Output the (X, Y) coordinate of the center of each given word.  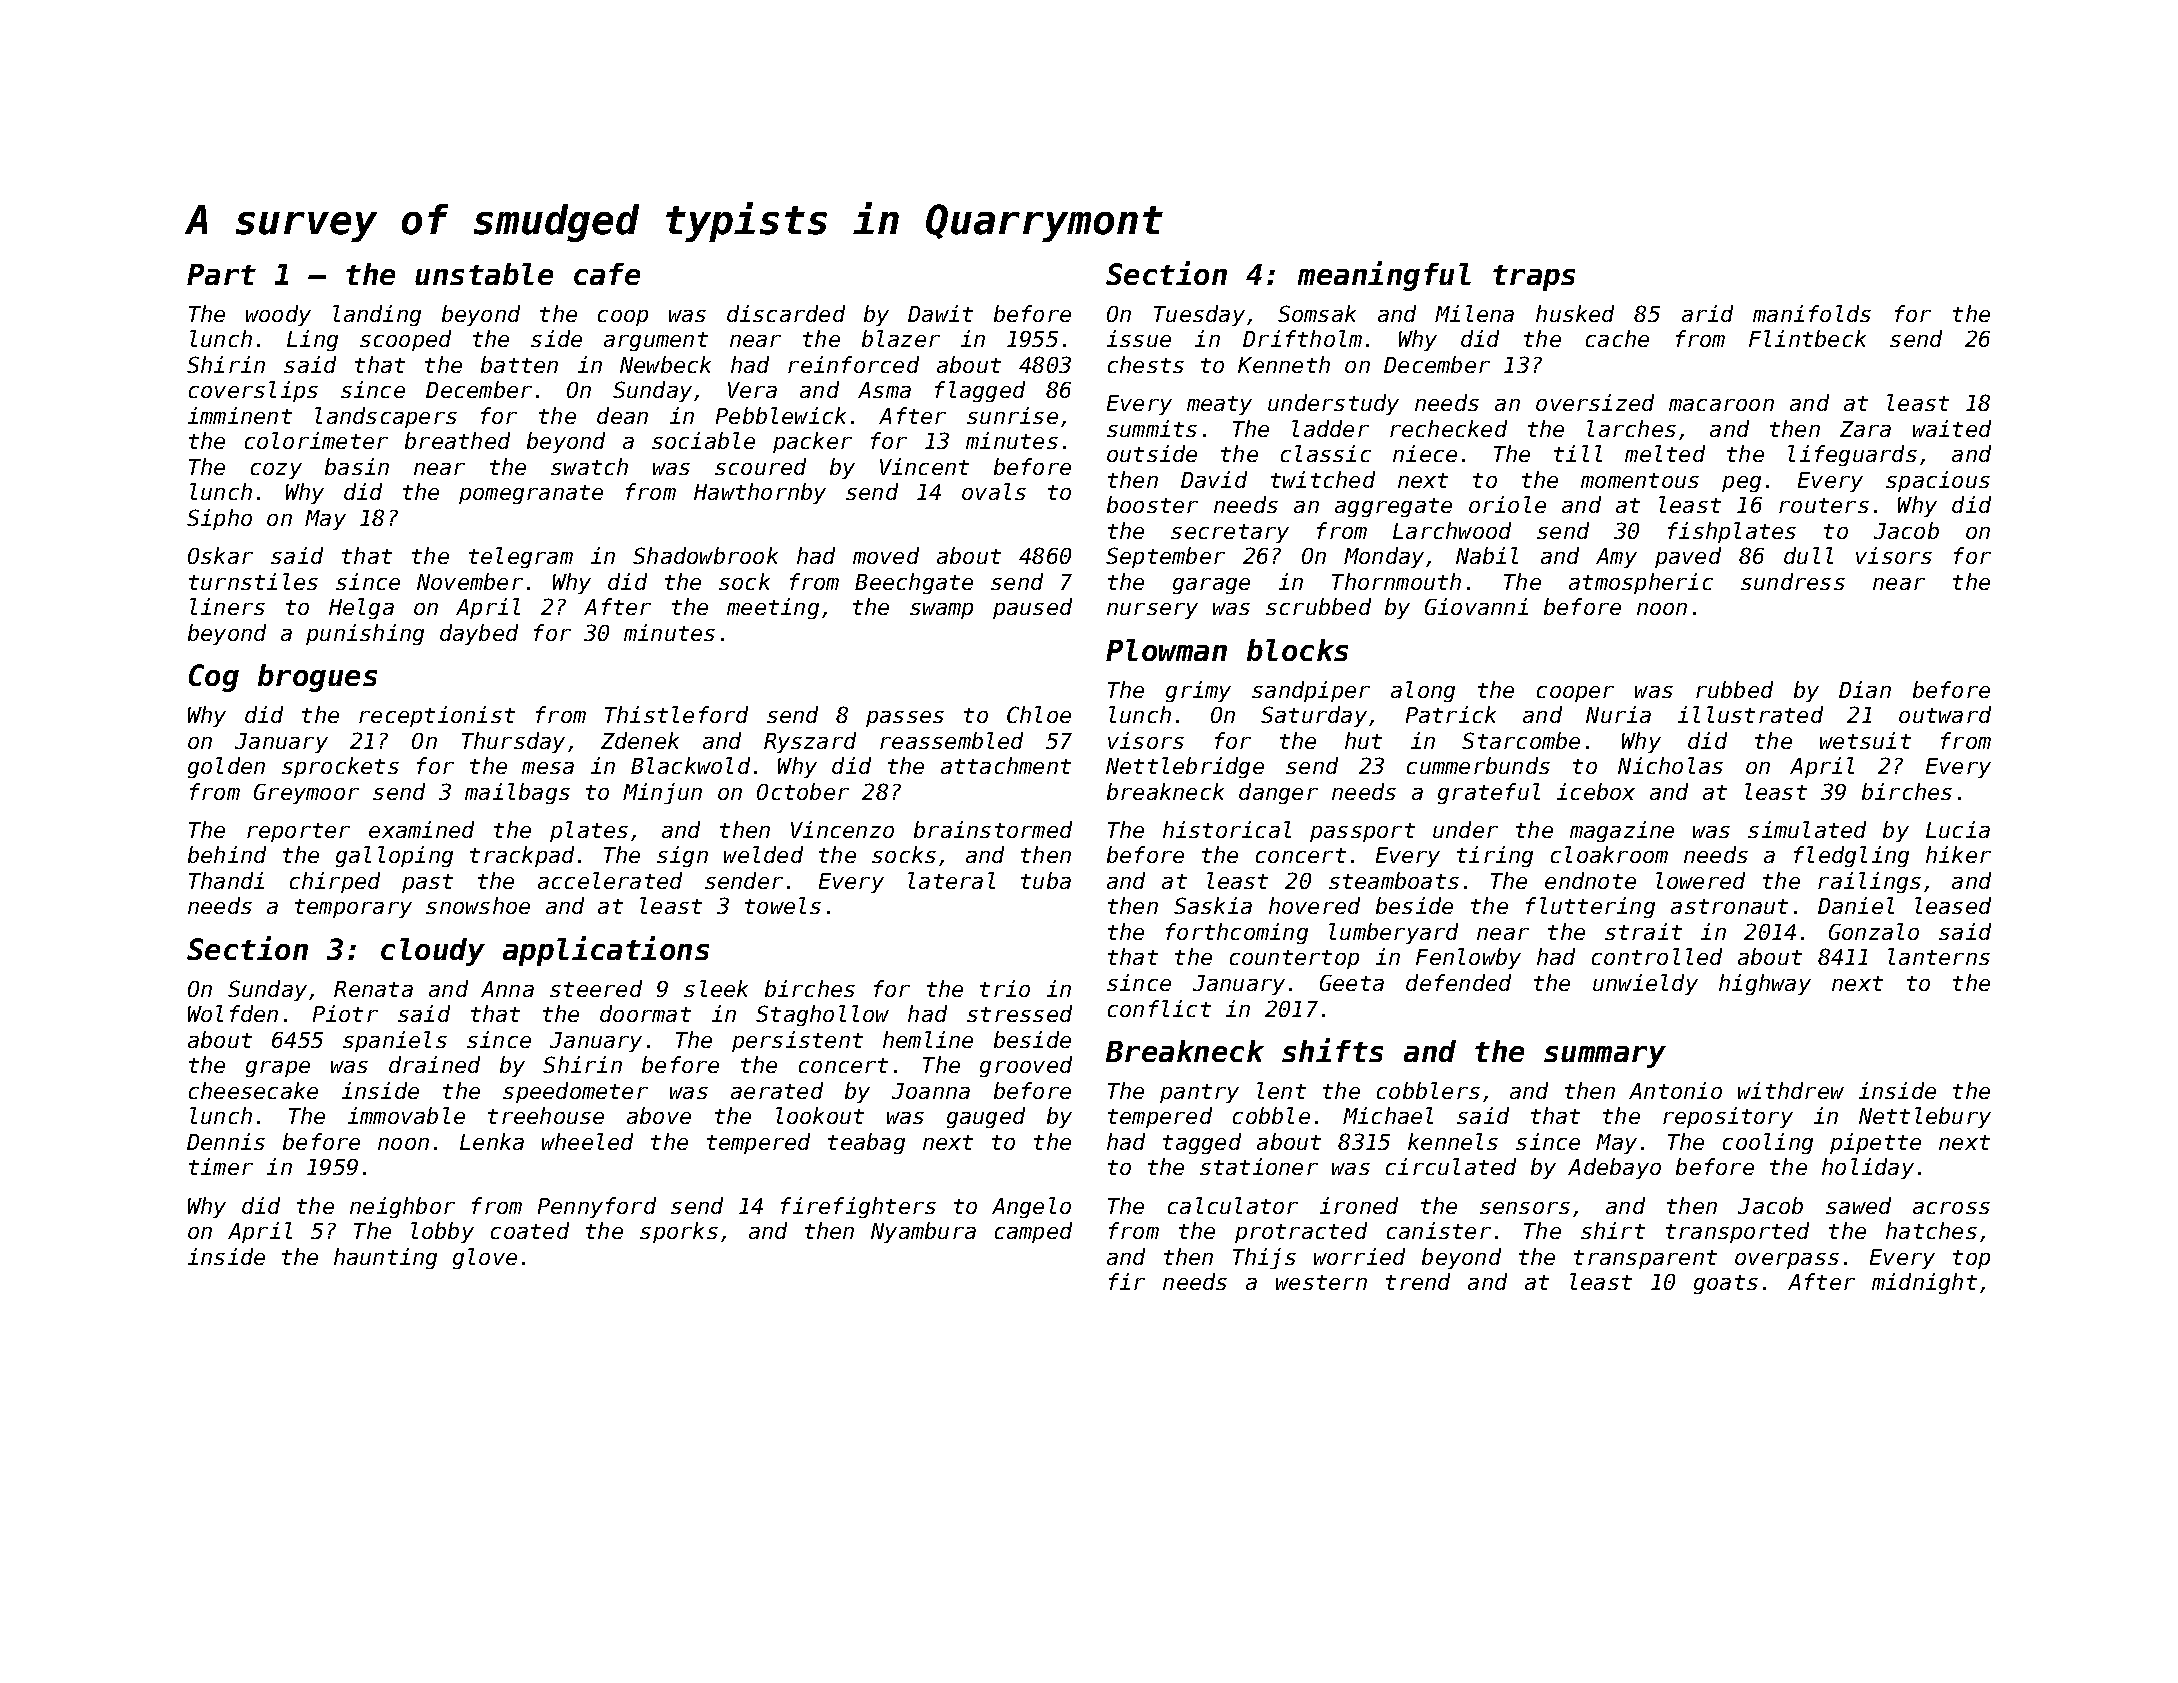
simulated (1807, 829)
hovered (1314, 905)
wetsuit (1865, 740)
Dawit (940, 313)
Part (221, 274)
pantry (1199, 1093)
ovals (994, 491)
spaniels (395, 1041)
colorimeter (316, 440)
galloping (394, 856)
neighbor (402, 1207)
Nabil (1487, 555)
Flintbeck (1807, 338)
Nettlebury (1925, 1117)
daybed (479, 634)
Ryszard (810, 742)
